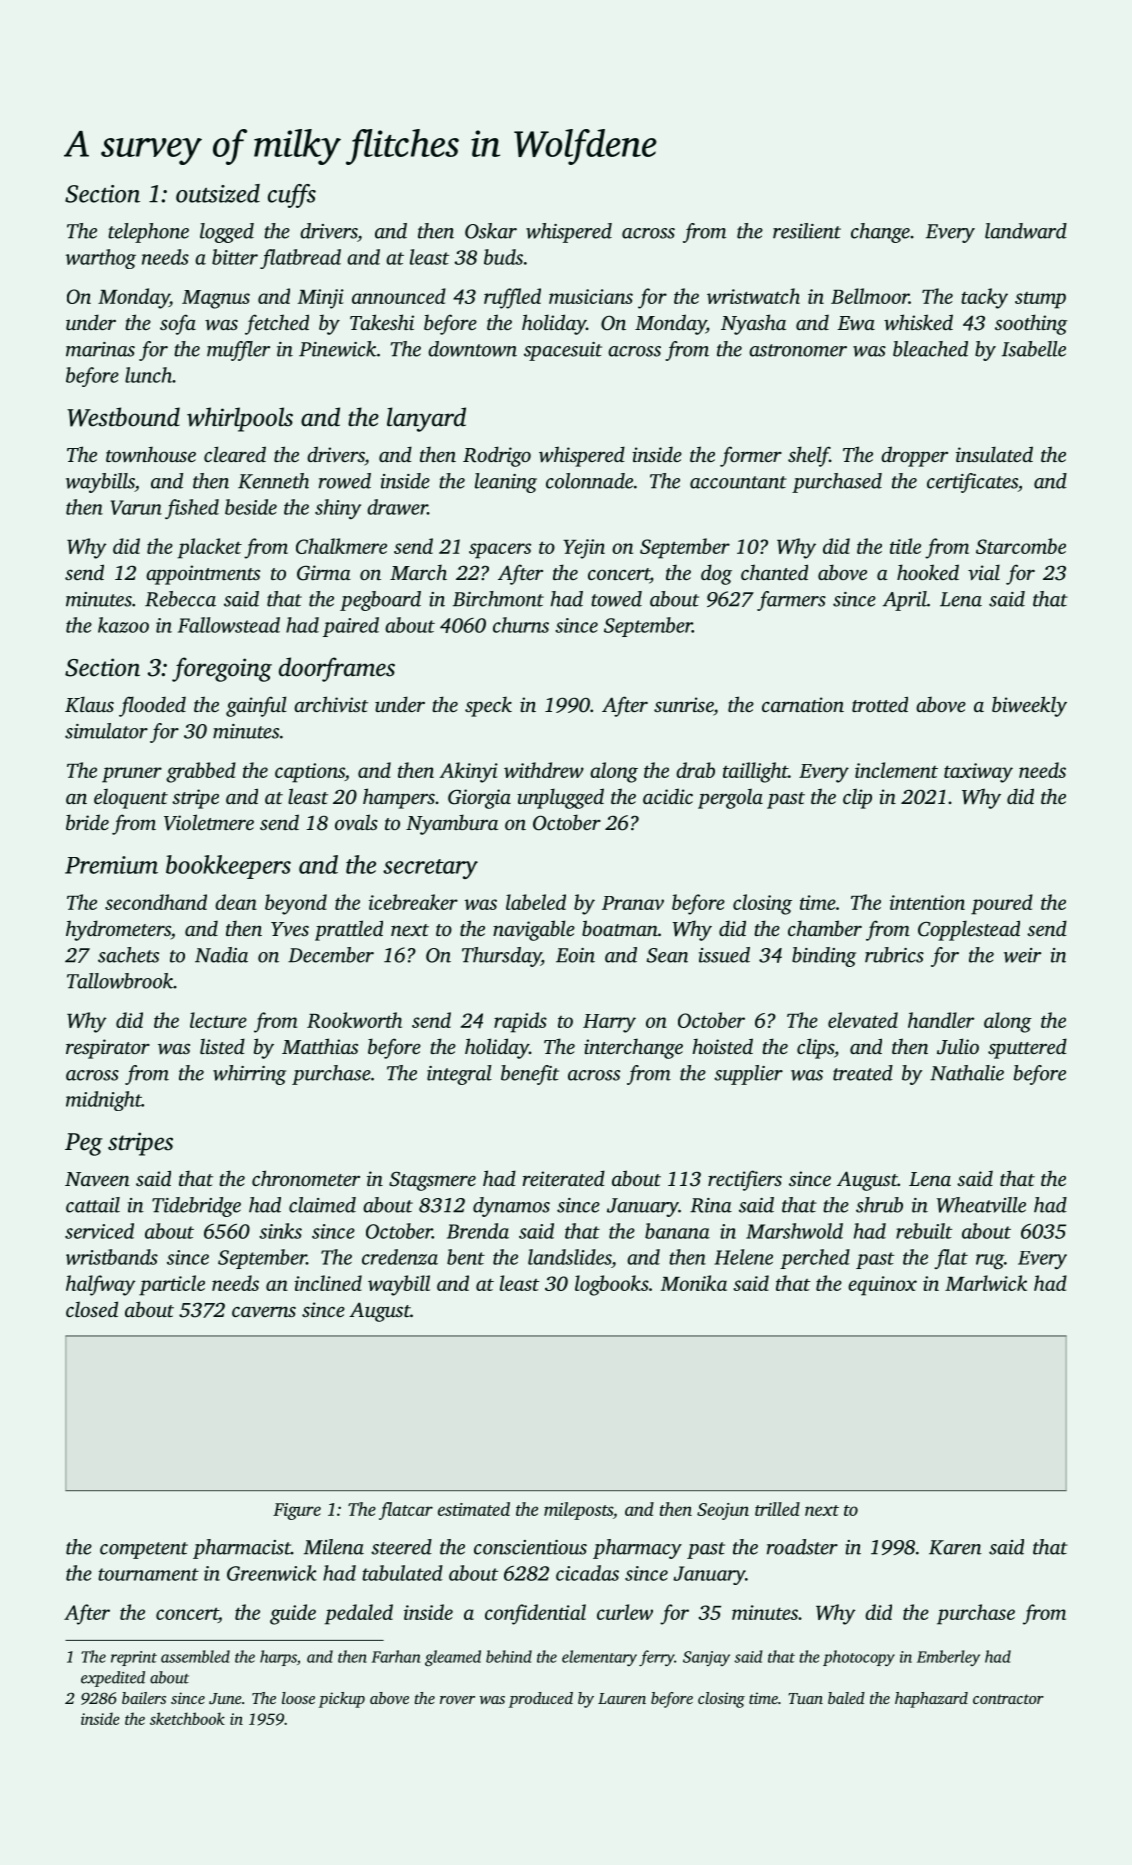  What do you see at coordinates (521, 625) in the page?
I see `churns` at bounding box center [521, 625].
